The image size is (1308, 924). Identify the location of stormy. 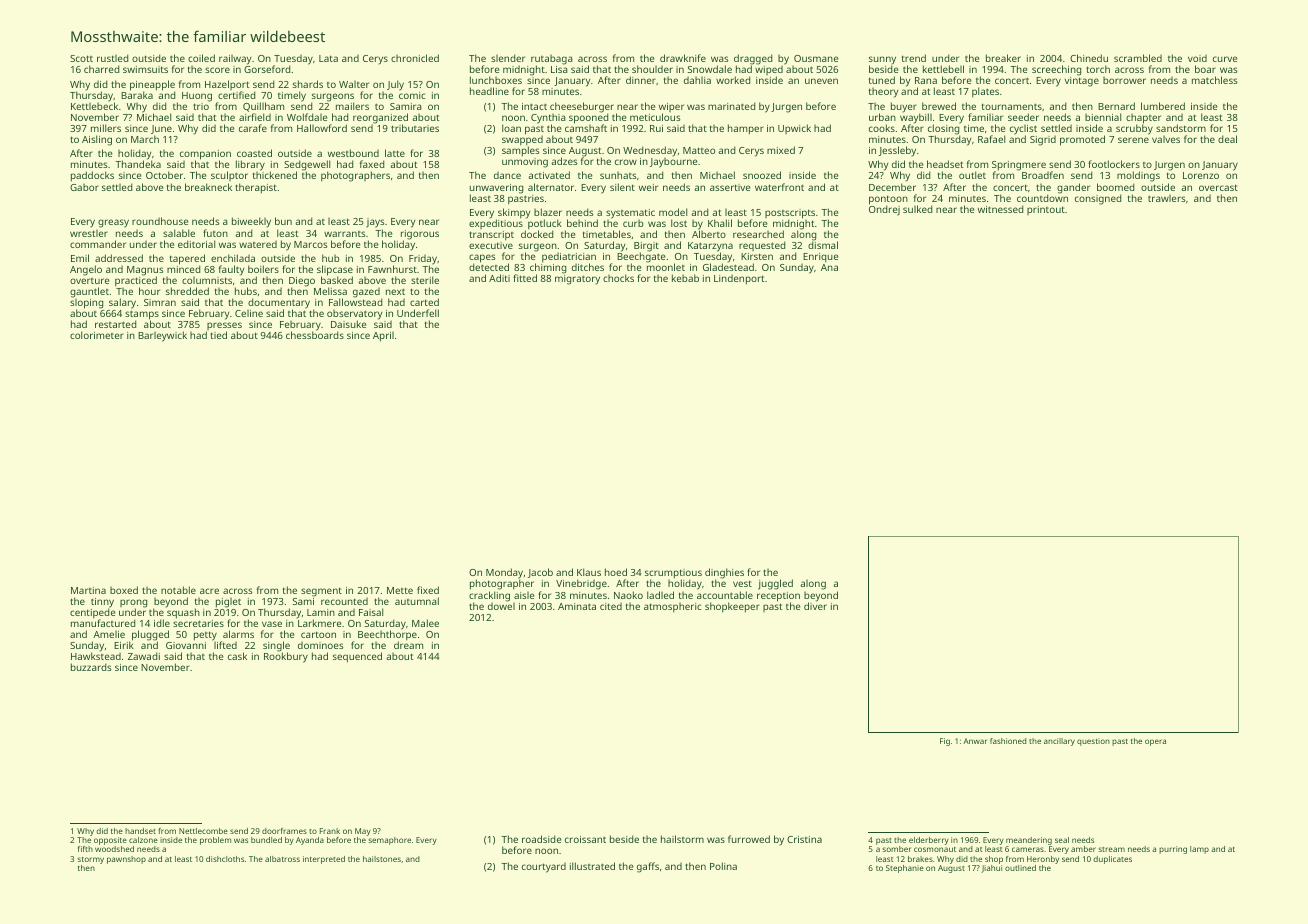
(90, 860).
